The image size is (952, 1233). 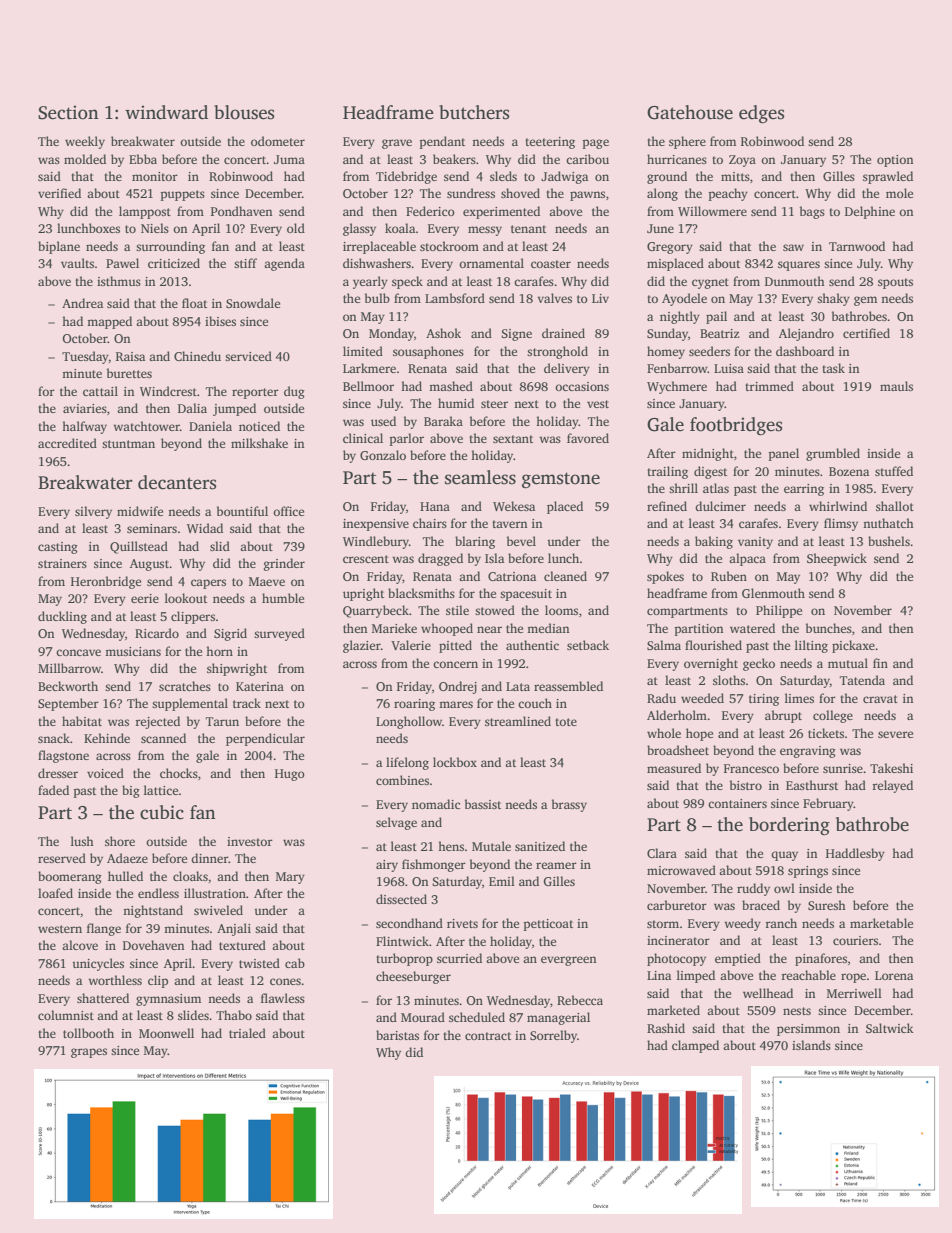 What do you see at coordinates (889, 541) in the screenshot?
I see `bushels` at bounding box center [889, 541].
